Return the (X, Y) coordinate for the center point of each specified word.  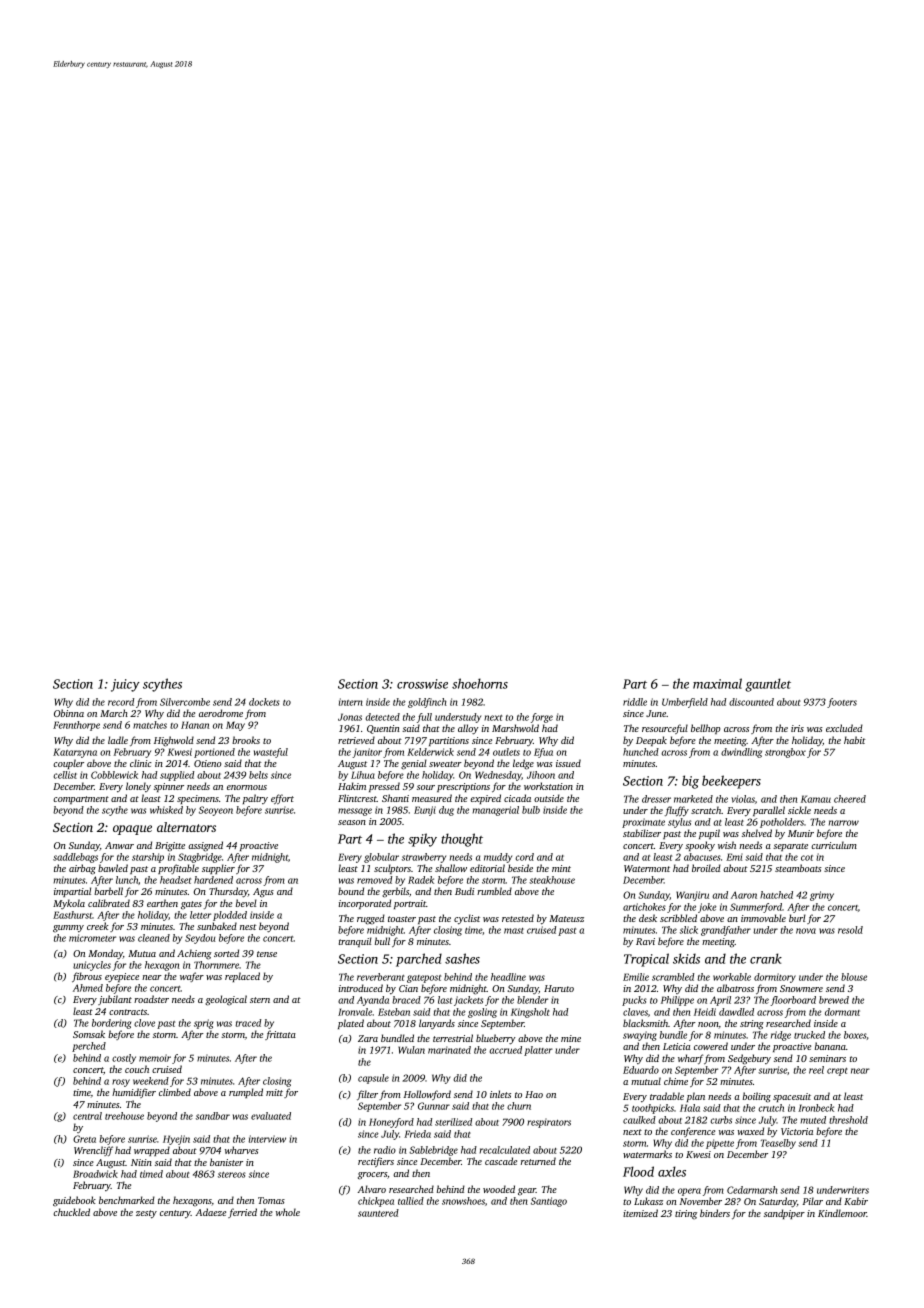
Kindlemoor (842, 1213)
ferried (242, 1213)
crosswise (422, 684)
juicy (125, 685)
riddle (635, 702)
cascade (501, 1161)
